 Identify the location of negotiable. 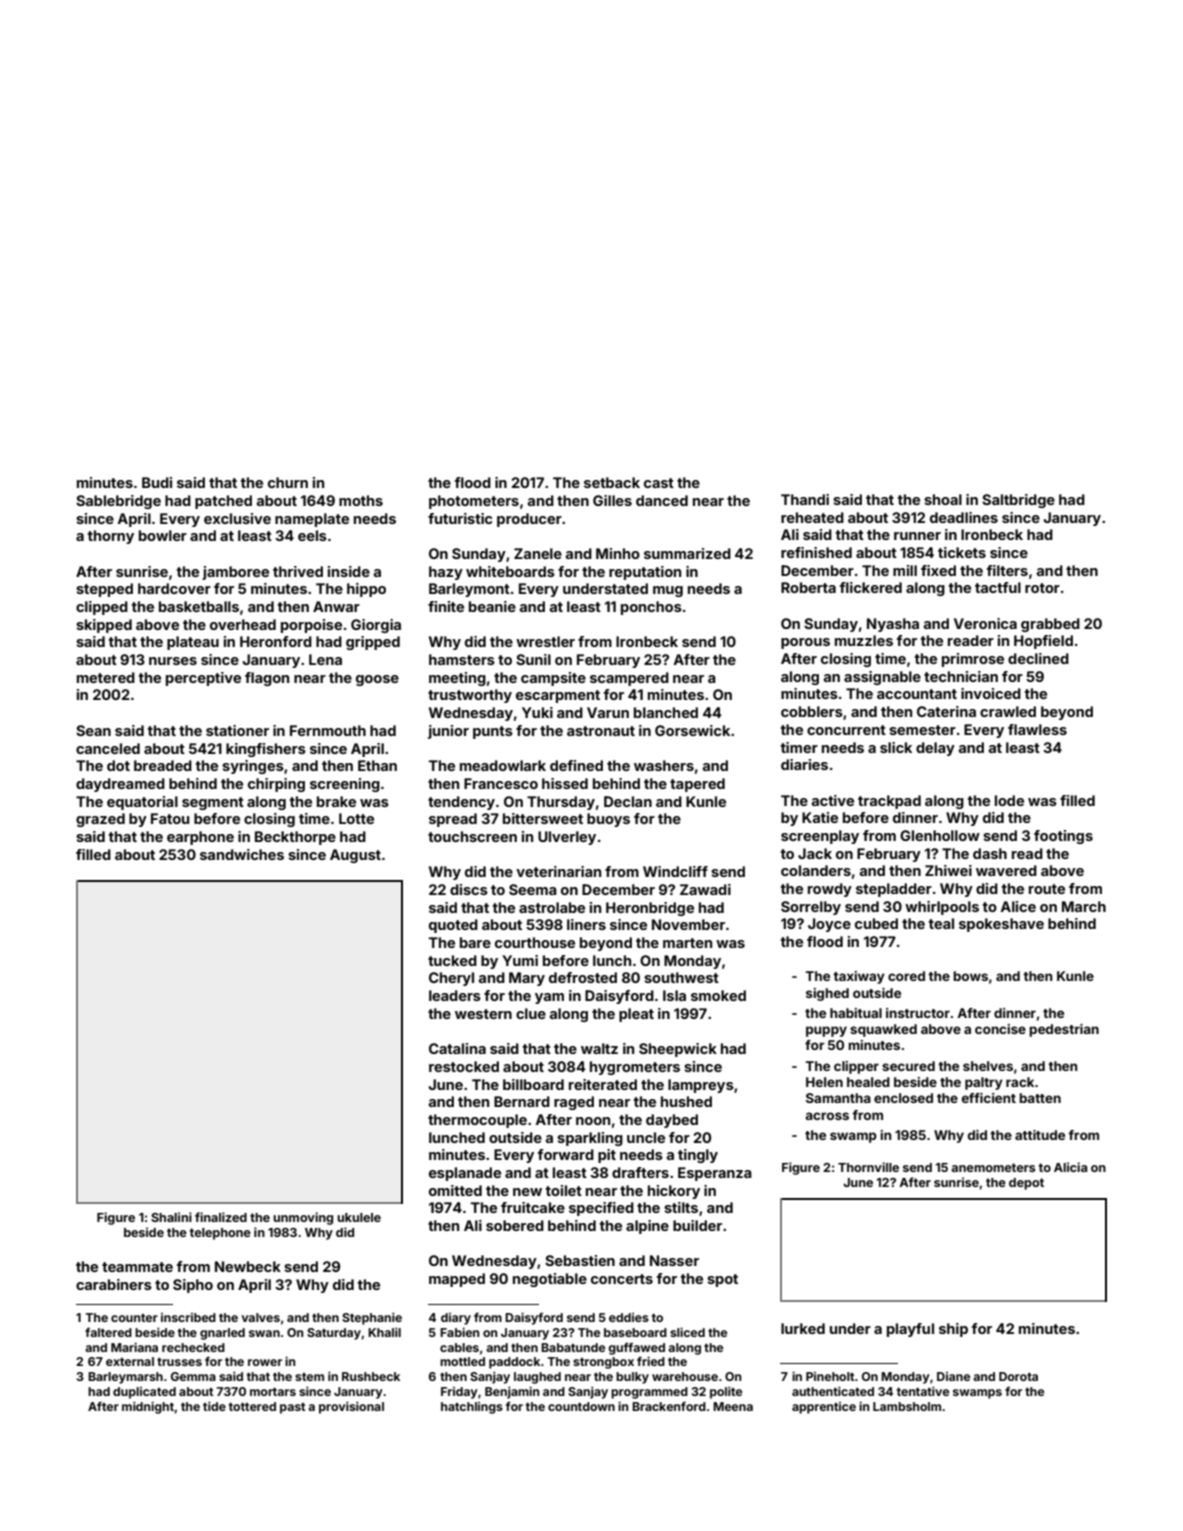
(550, 1280).
